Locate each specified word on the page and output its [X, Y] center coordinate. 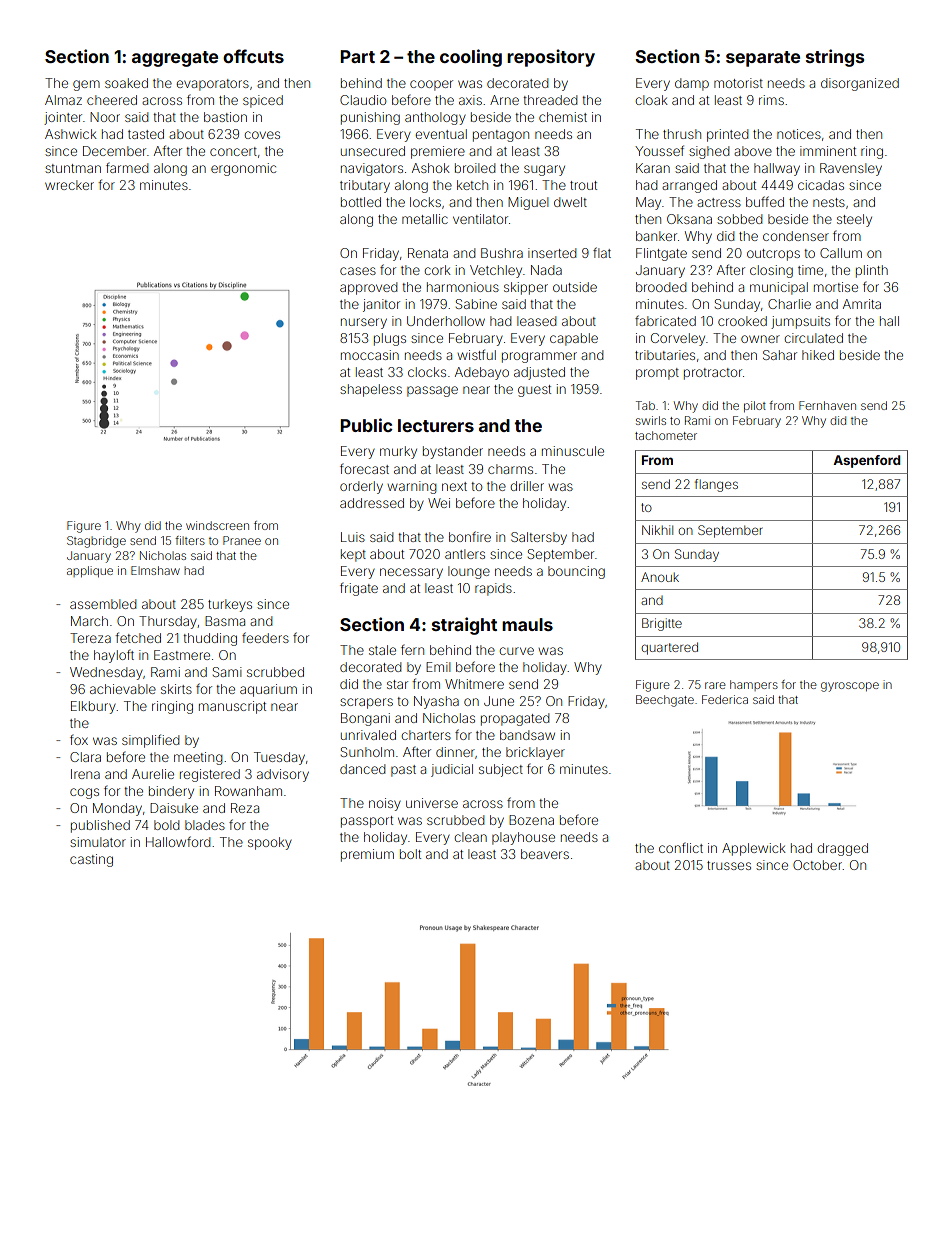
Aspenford [867, 461]
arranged [689, 186]
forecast [364, 468]
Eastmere [182, 655]
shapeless [371, 390]
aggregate [175, 59]
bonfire [470, 536]
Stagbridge [96, 542]
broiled [475, 168]
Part [357, 56]
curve [516, 651]
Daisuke [174, 808]
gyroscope [850, 687]
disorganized [860, 84]
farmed [127, 167]
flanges [716, 485]
